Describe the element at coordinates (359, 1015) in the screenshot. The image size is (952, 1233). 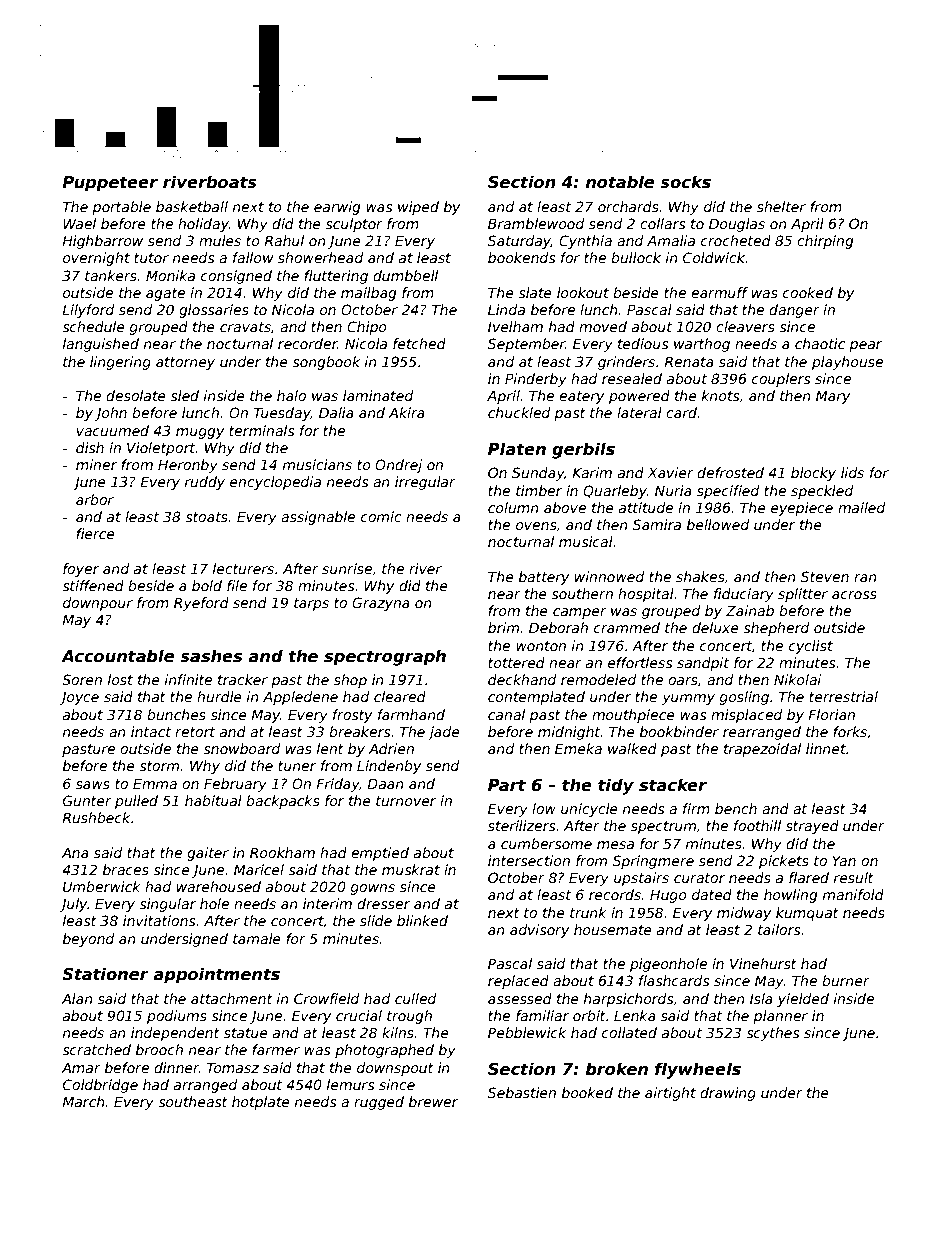
I see `crucial` at that location.
